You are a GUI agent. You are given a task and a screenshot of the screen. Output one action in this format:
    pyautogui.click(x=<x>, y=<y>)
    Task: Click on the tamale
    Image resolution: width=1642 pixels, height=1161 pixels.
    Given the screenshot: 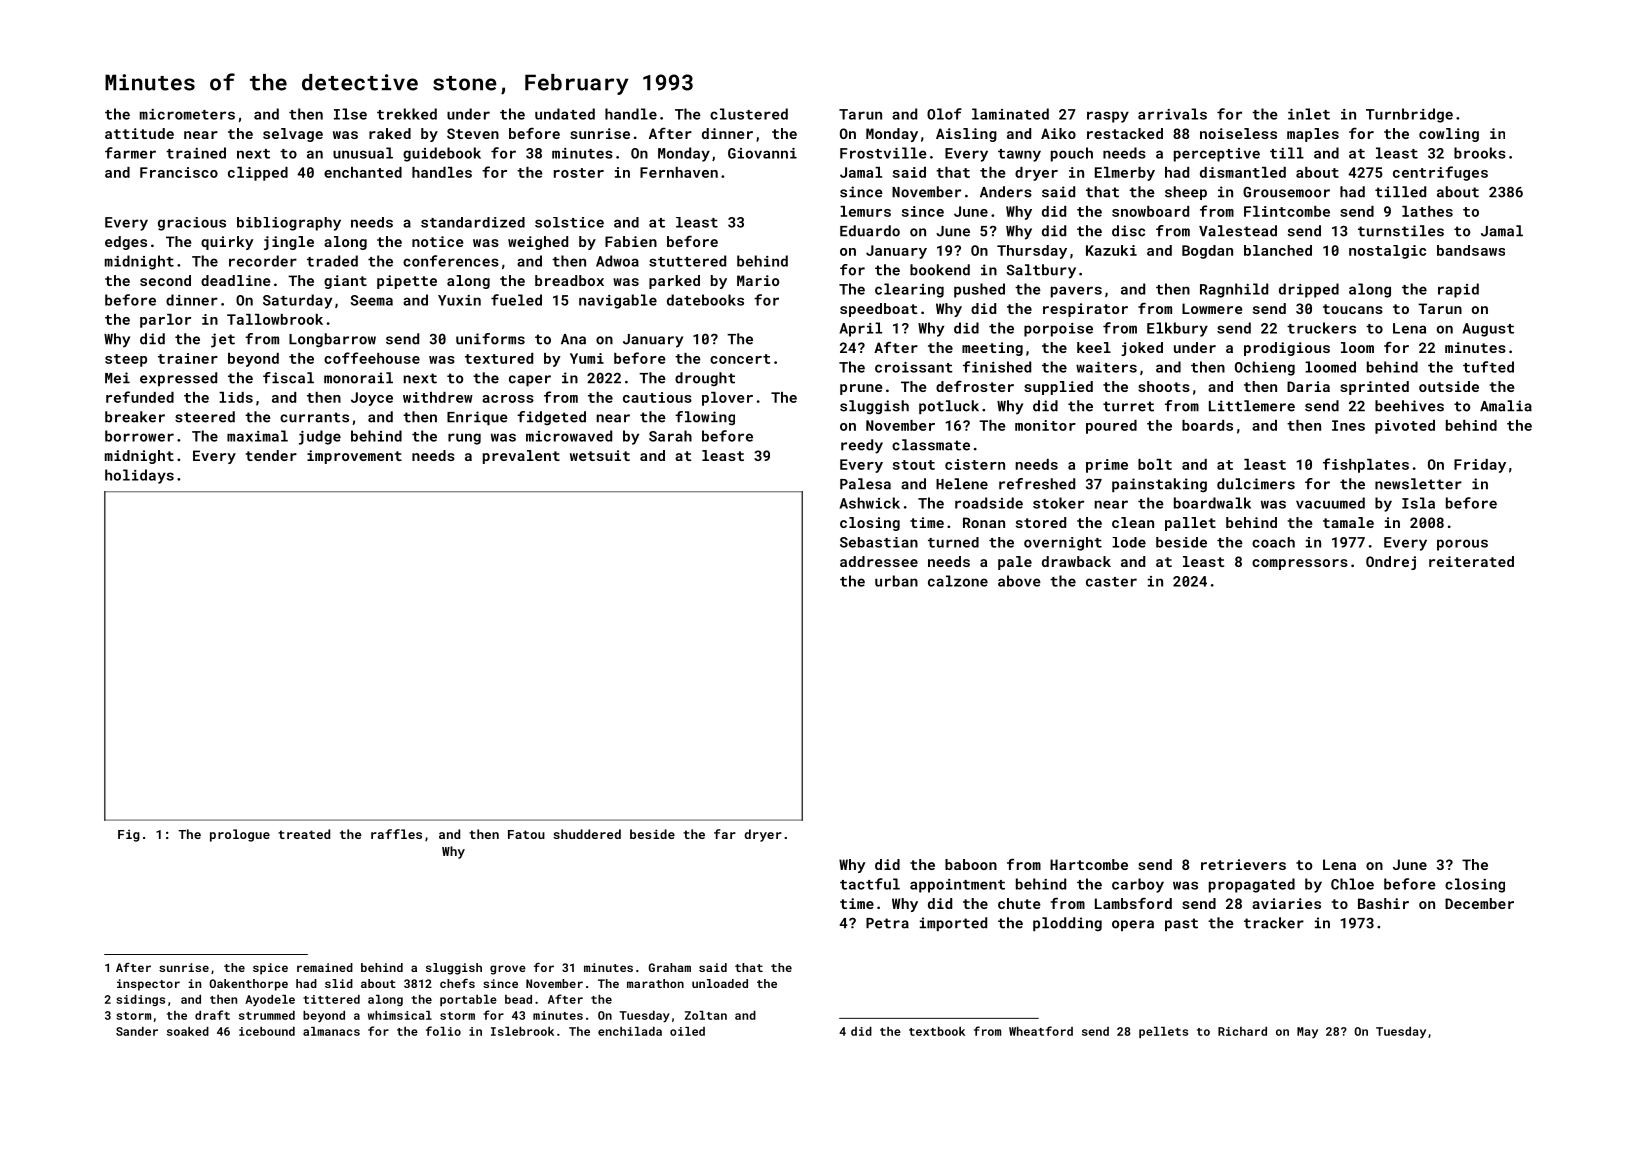 What is the action you would take?
    pyautogui.click(x=1348, y=522)
